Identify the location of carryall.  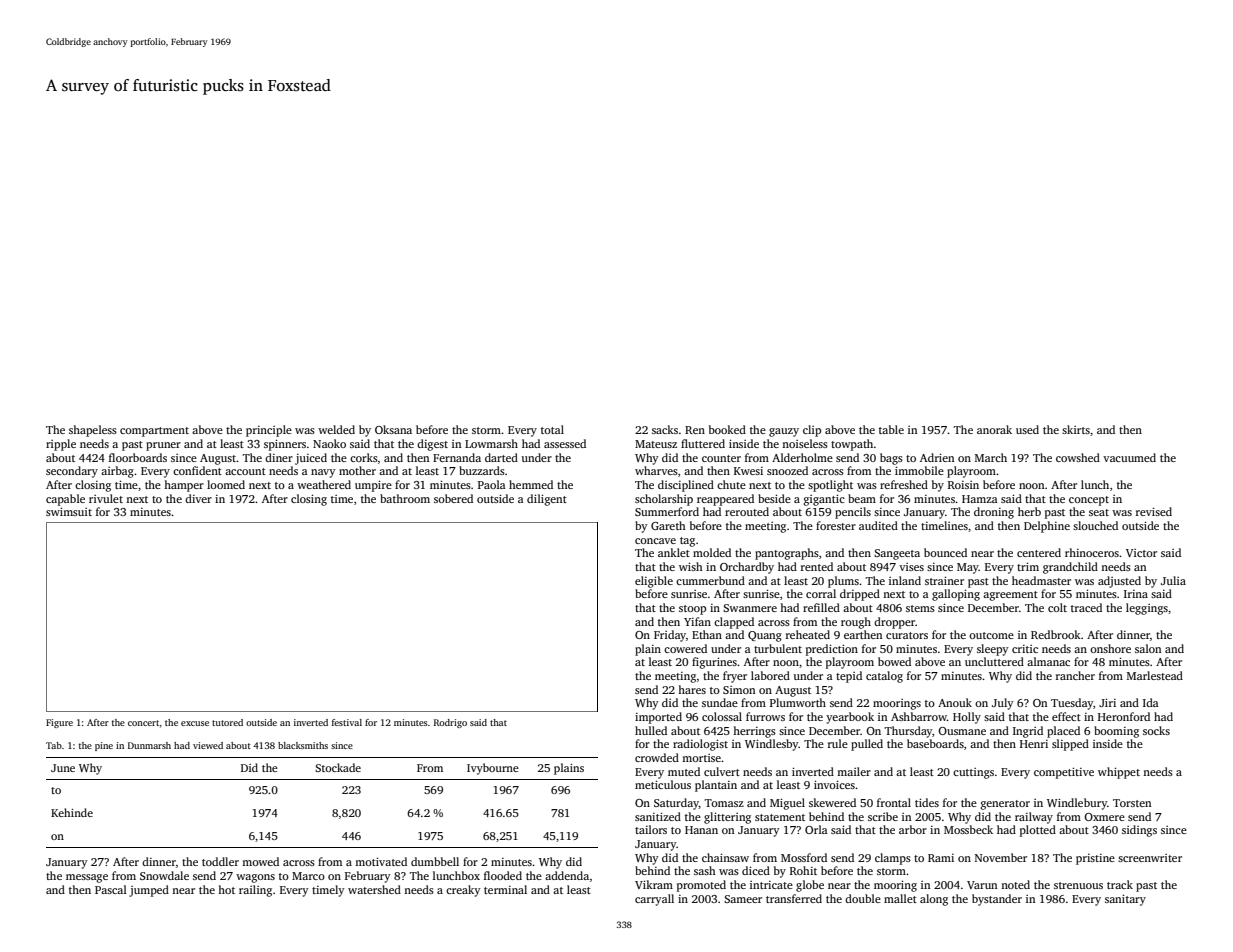
(654, 900).
